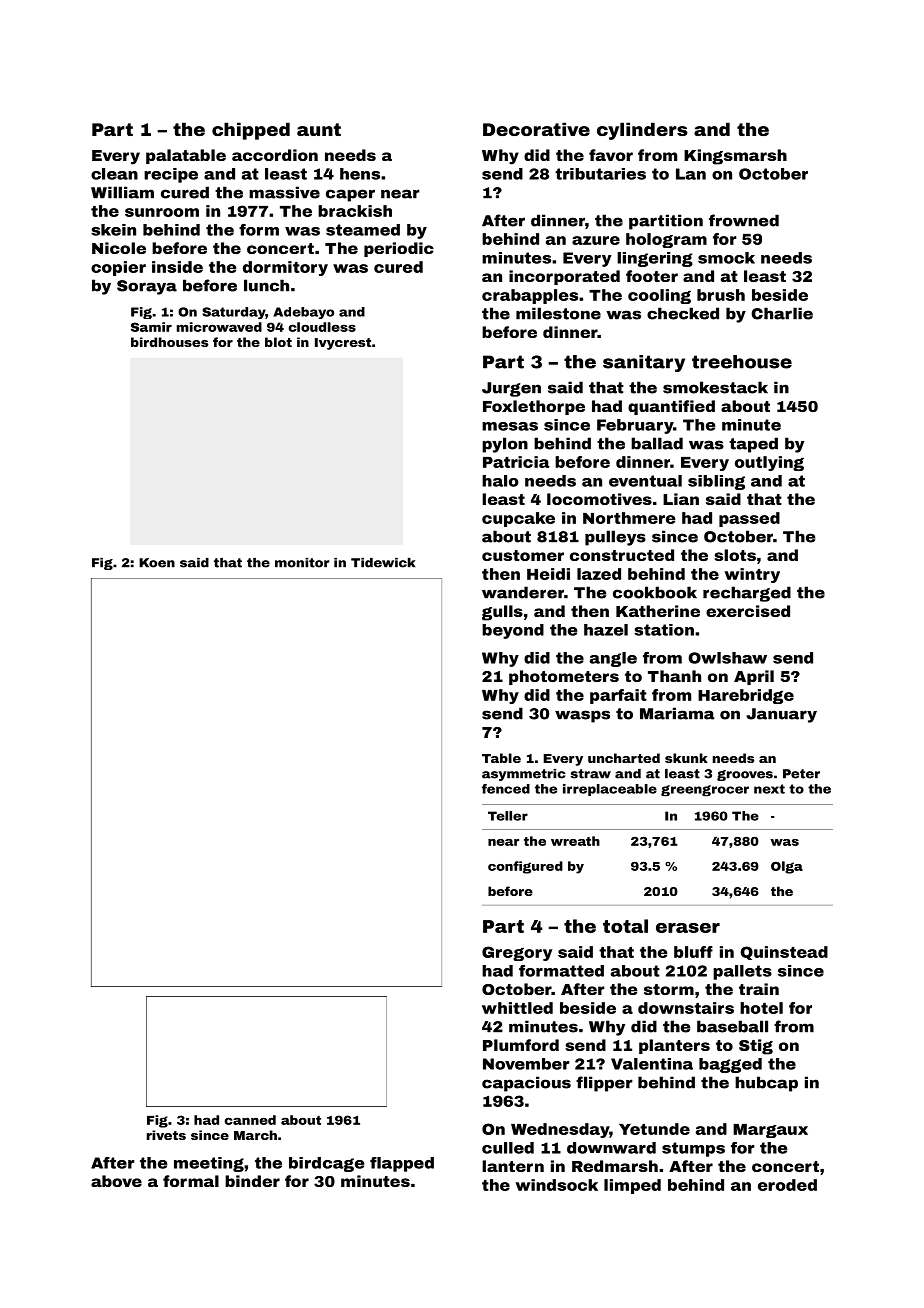 Image resolution: width=924 pixels, height=1308 pixels. I want to click on flapped, so click(402, 1164).
